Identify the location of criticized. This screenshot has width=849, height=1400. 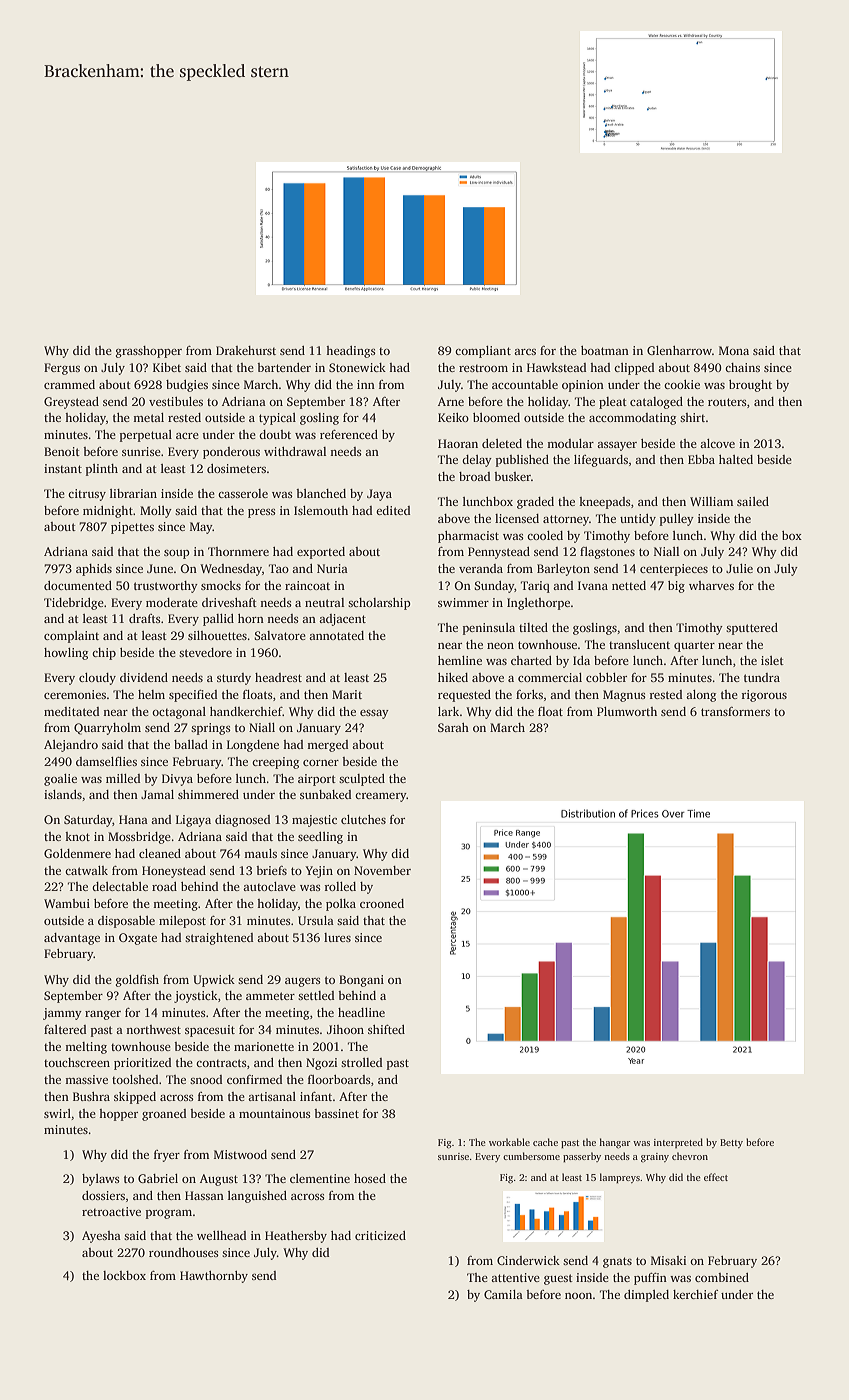
(380, 1235).
